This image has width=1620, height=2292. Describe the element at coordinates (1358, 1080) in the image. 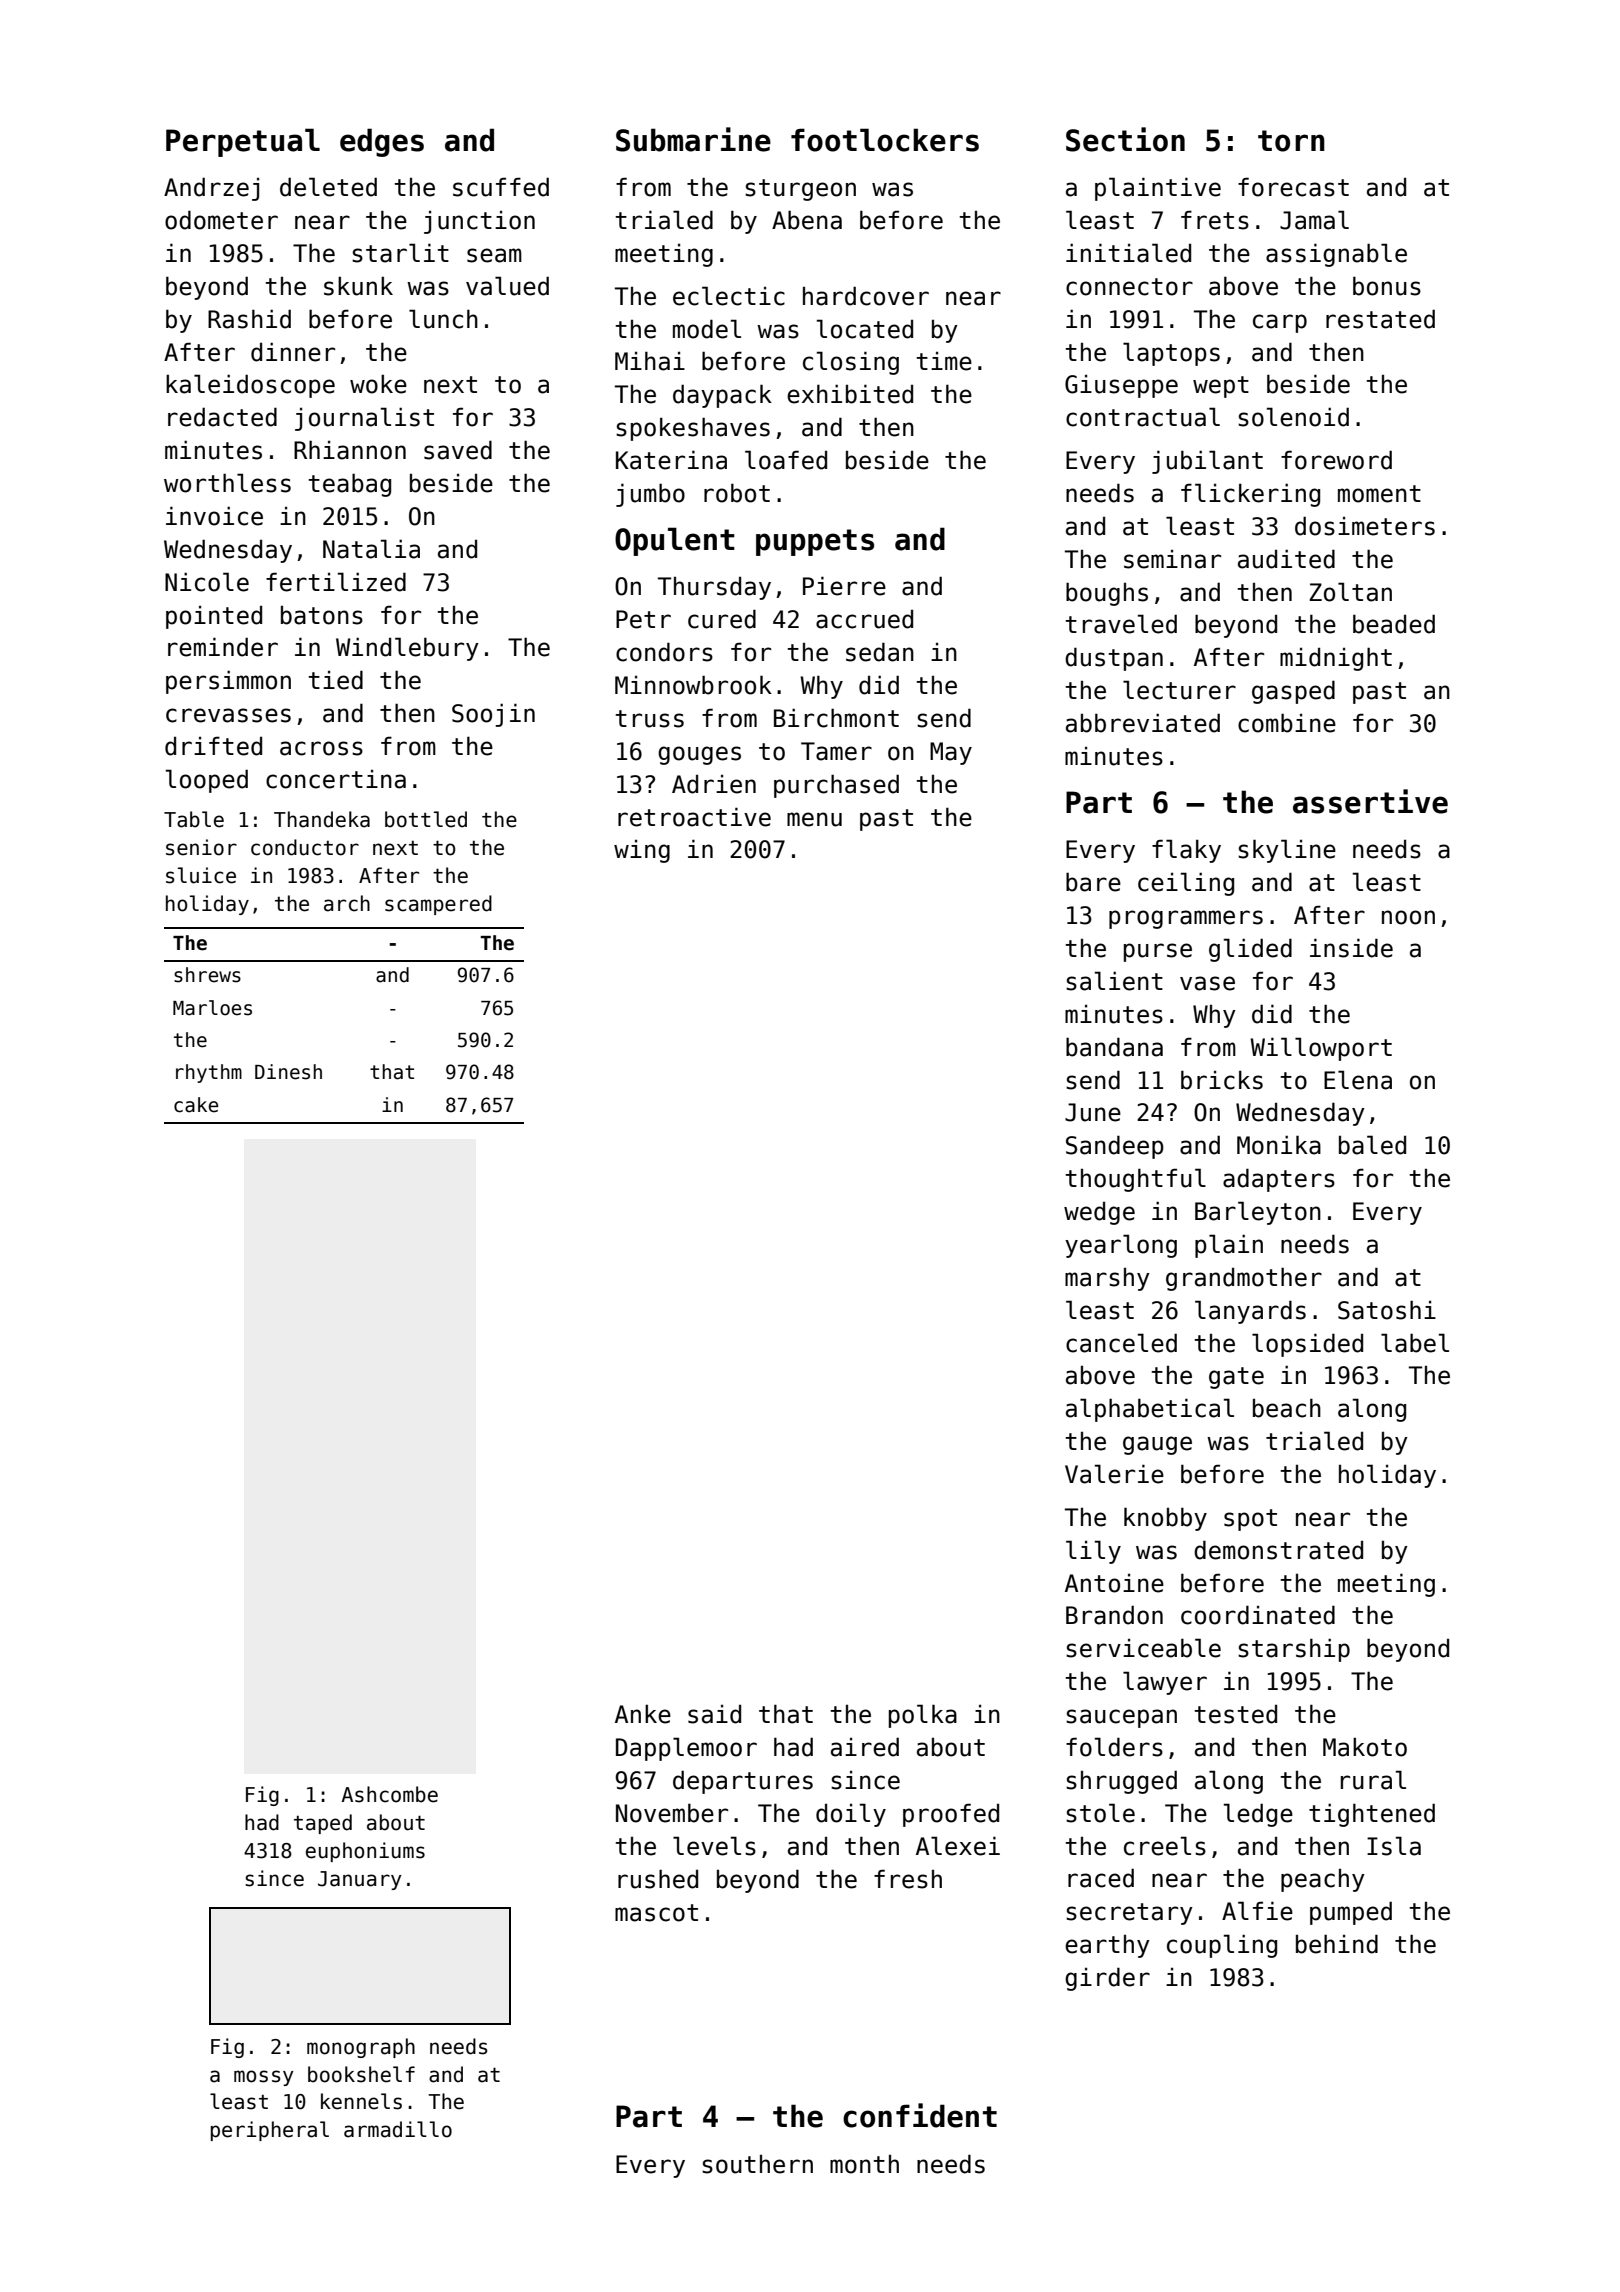

I see `Elena` at that location.
